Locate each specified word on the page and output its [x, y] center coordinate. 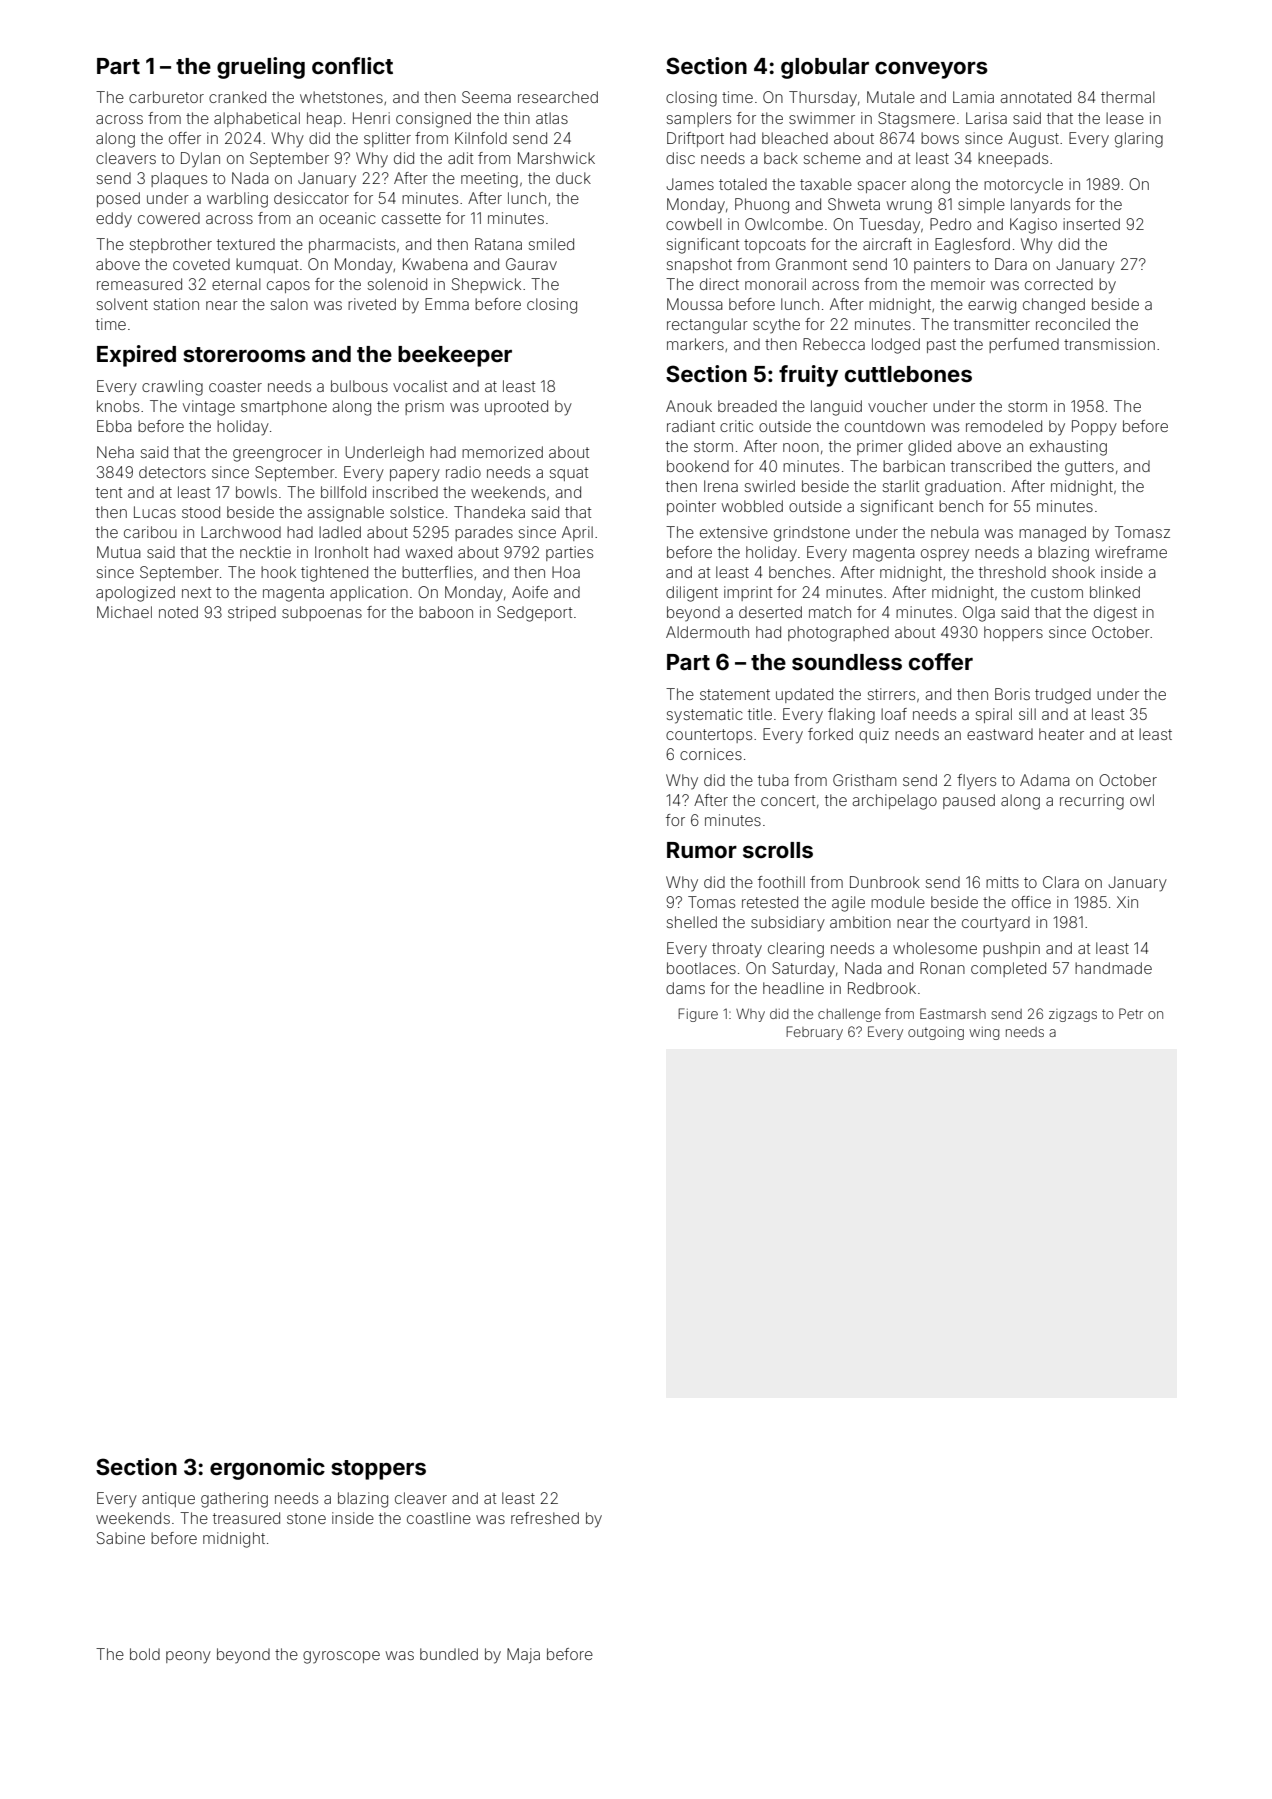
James [690, 184]
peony [188, 1657]
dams [685, 988]
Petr [1131, 1013]
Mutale [891, 97]
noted [178, 612]
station [176, 304]
